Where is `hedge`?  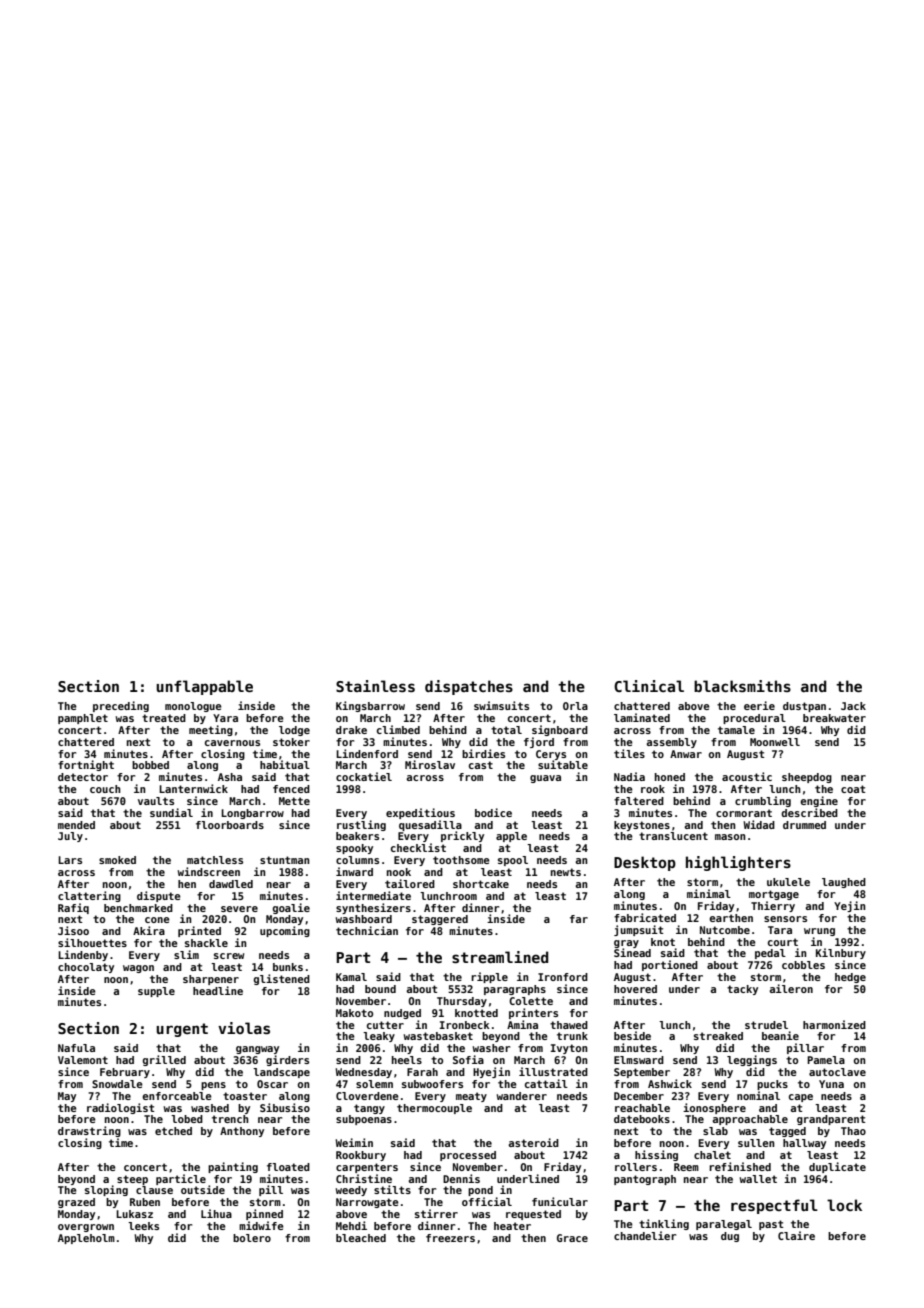 hedge is located at coordinates (850, 978).
